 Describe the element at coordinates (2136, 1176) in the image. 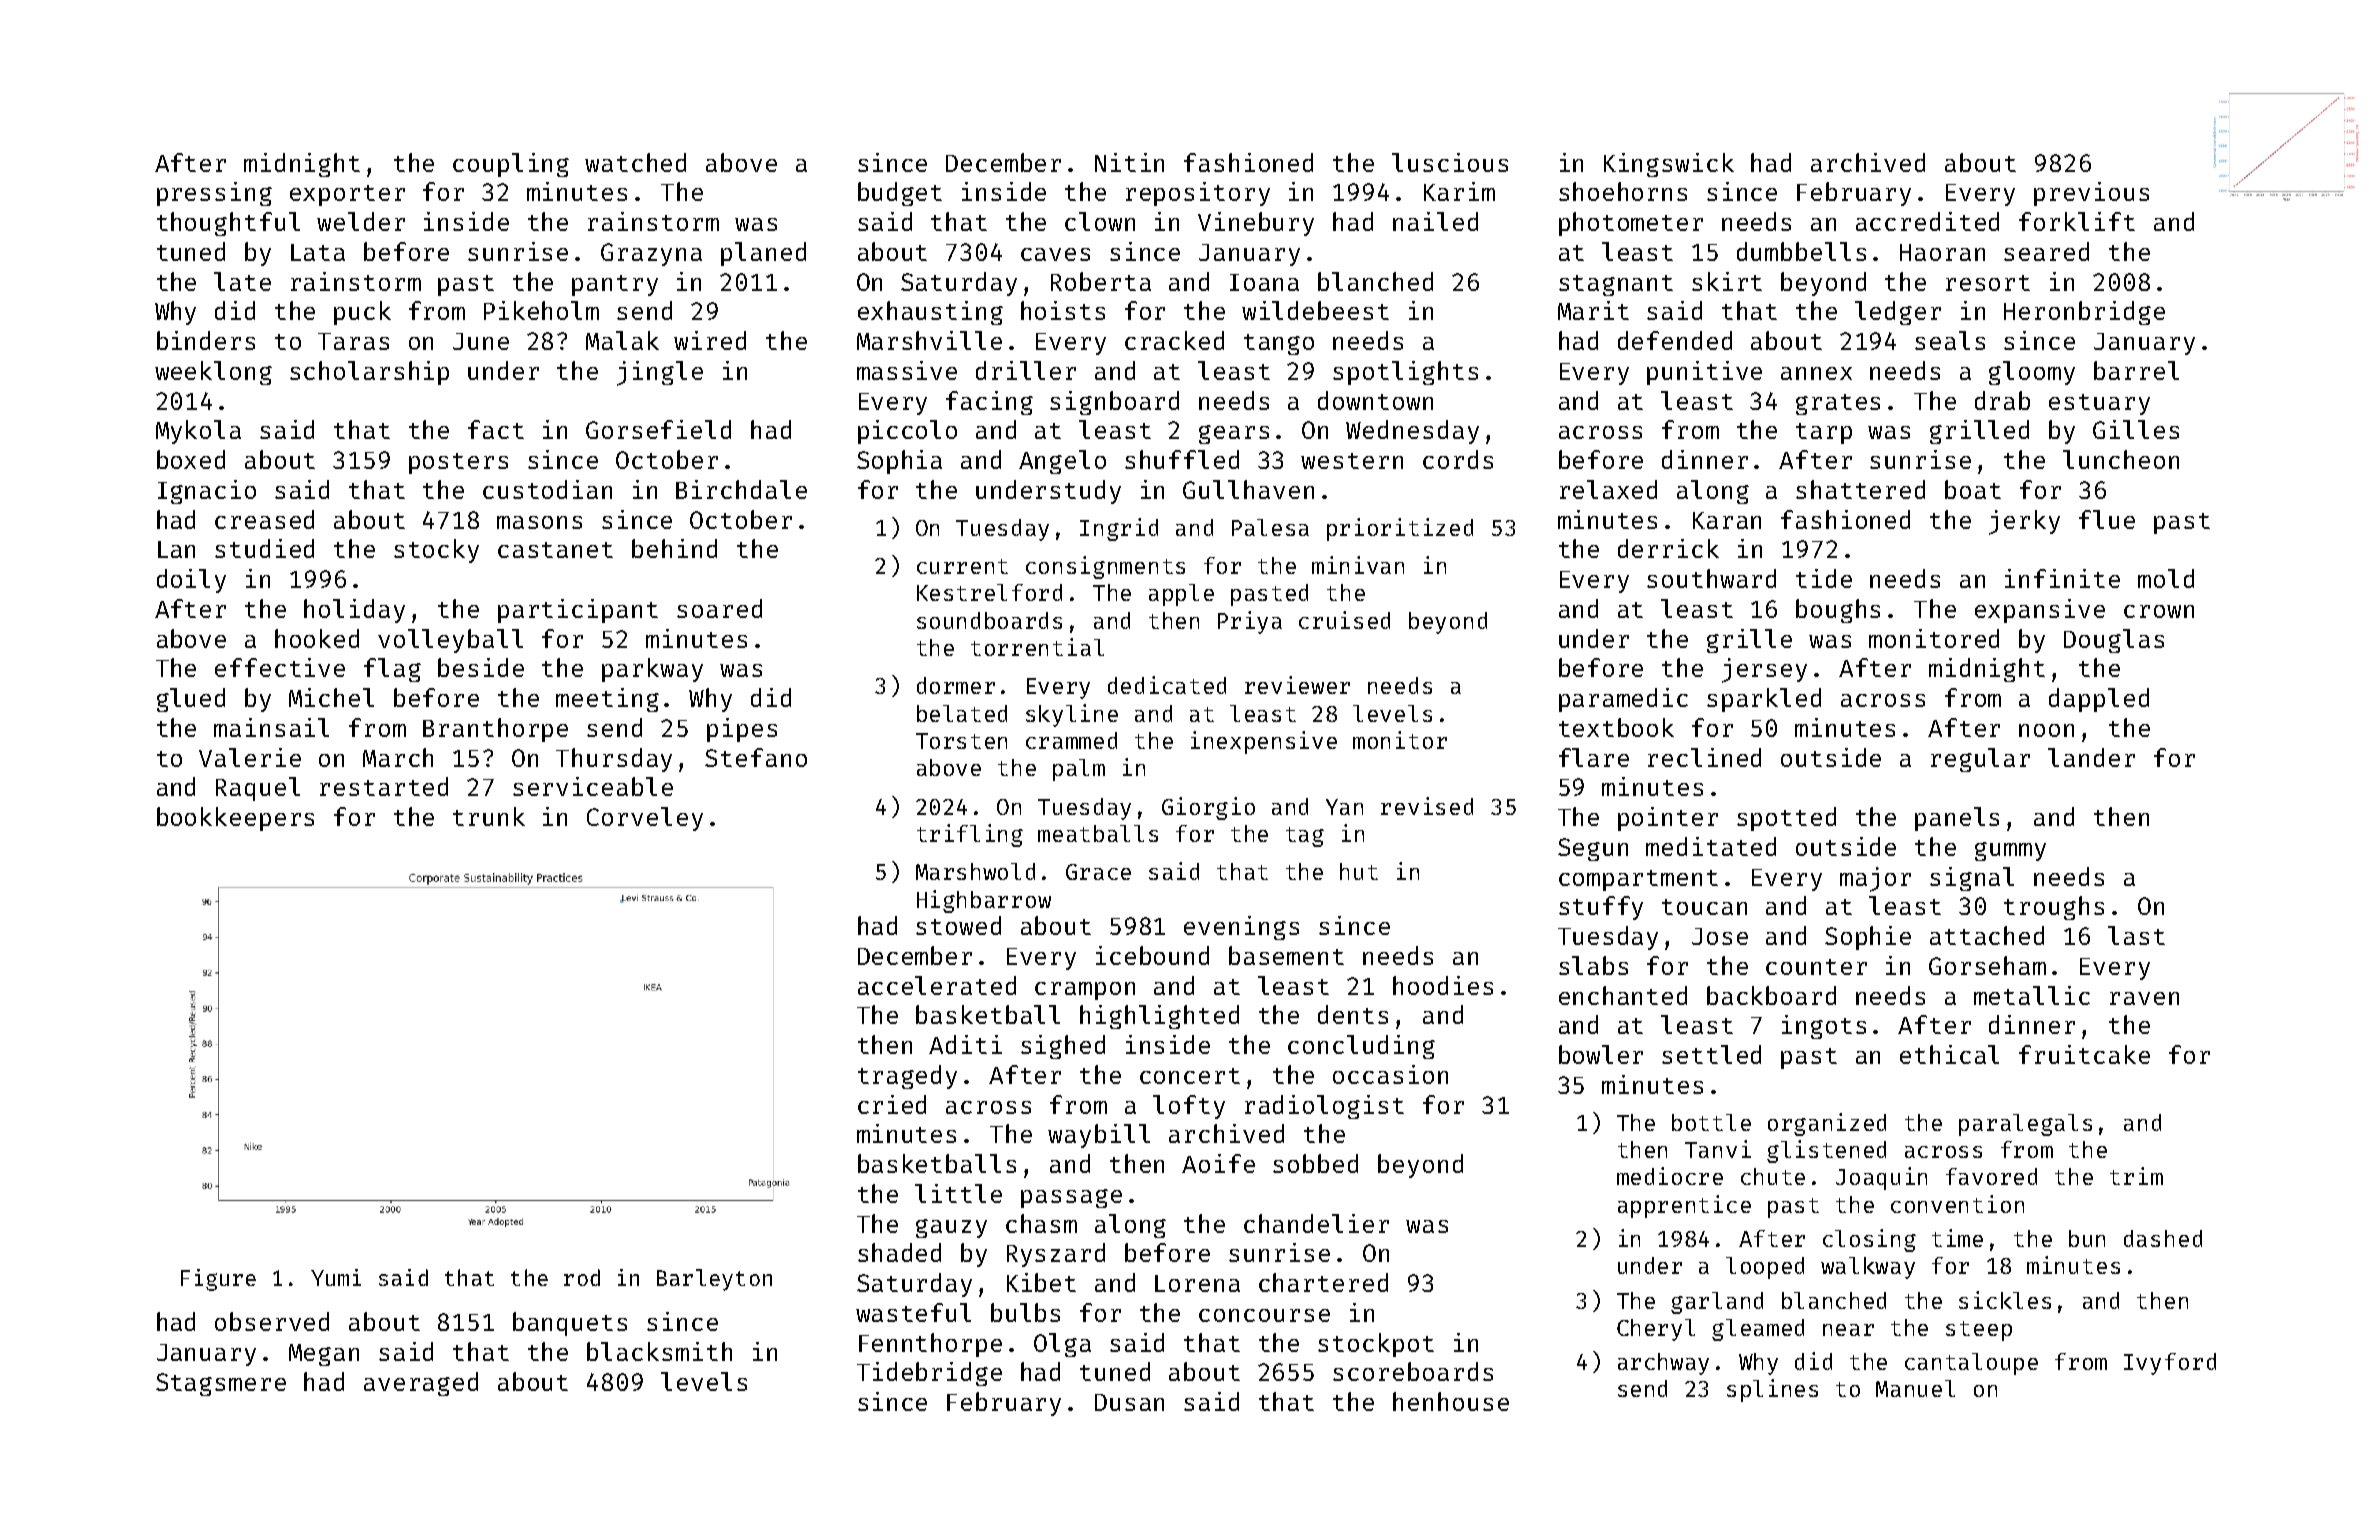

I see `trim` at that location.
